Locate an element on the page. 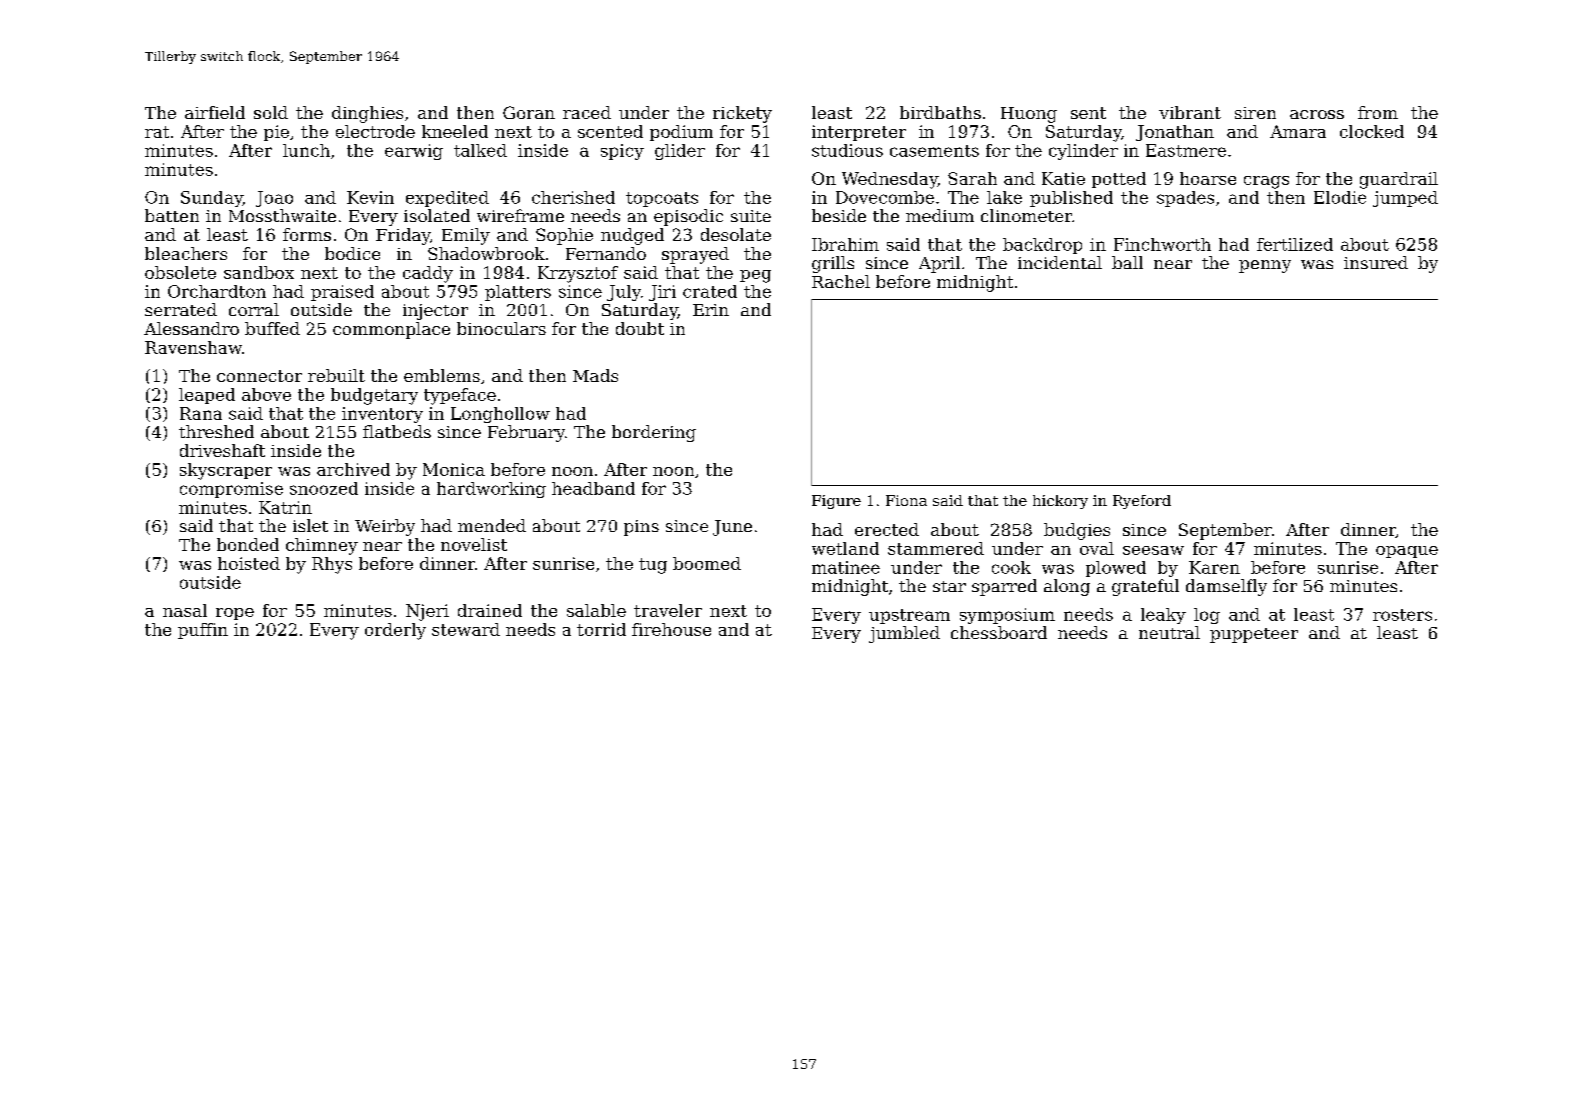  Rachel is located at coordinates (841, 281).
